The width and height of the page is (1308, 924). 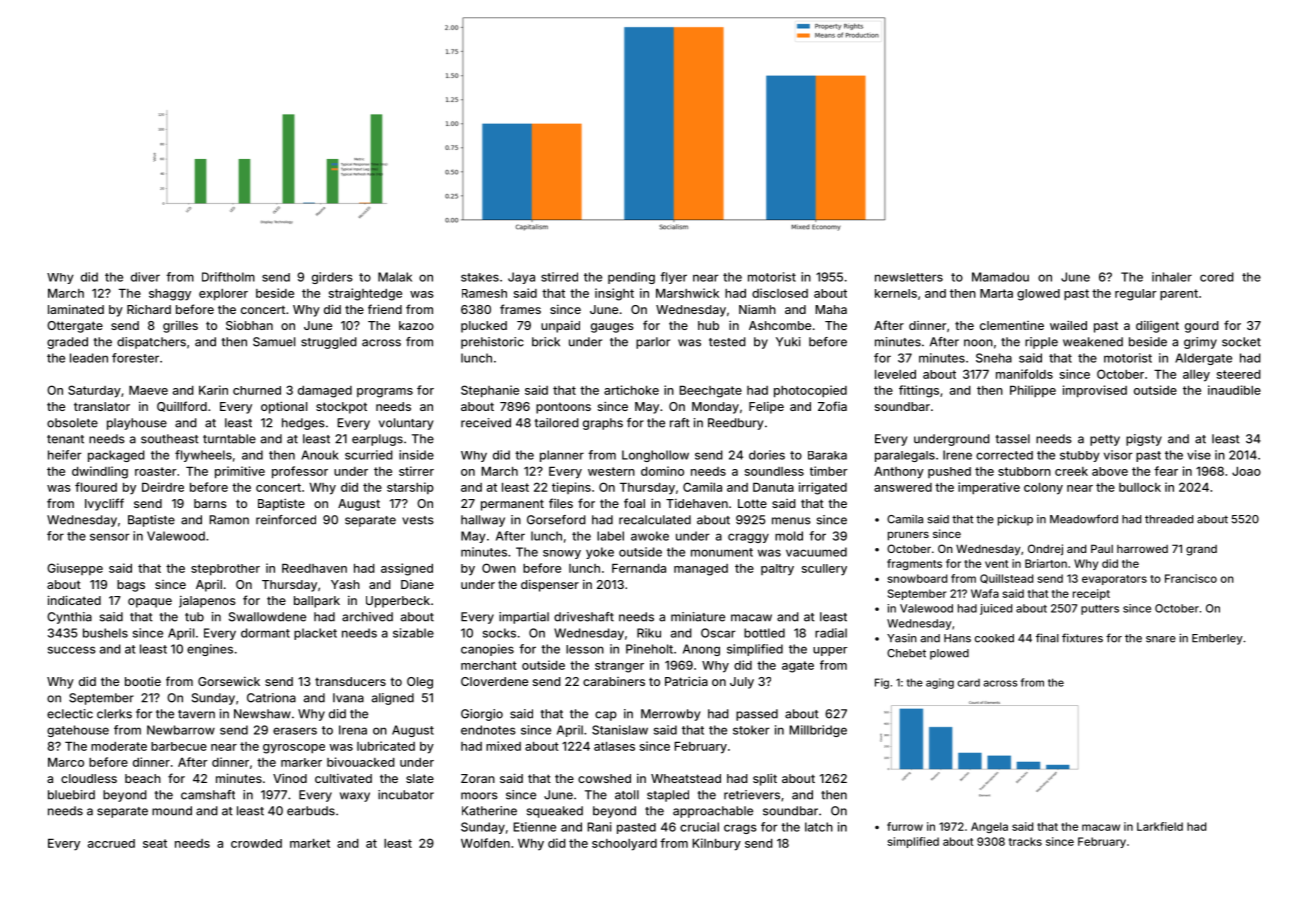 I want to click on Emberley, so click(x=1217, y=639).
